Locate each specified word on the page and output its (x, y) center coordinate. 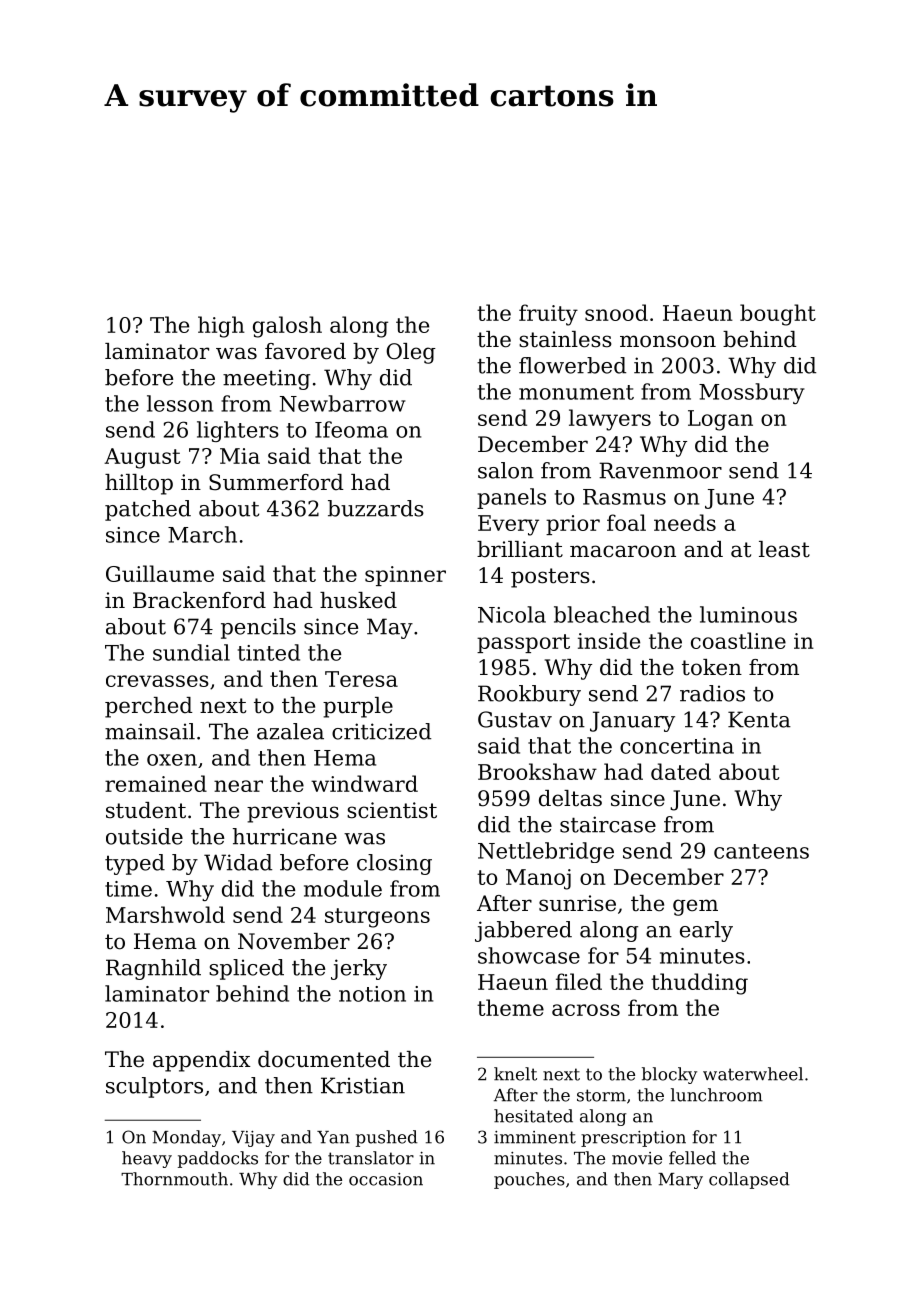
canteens (761, 851)
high (221, 327)
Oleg (411, 353)
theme (510, 1007)
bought (778, 315)
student (146, 810)
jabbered (523, 931)
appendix (202, 1061)
